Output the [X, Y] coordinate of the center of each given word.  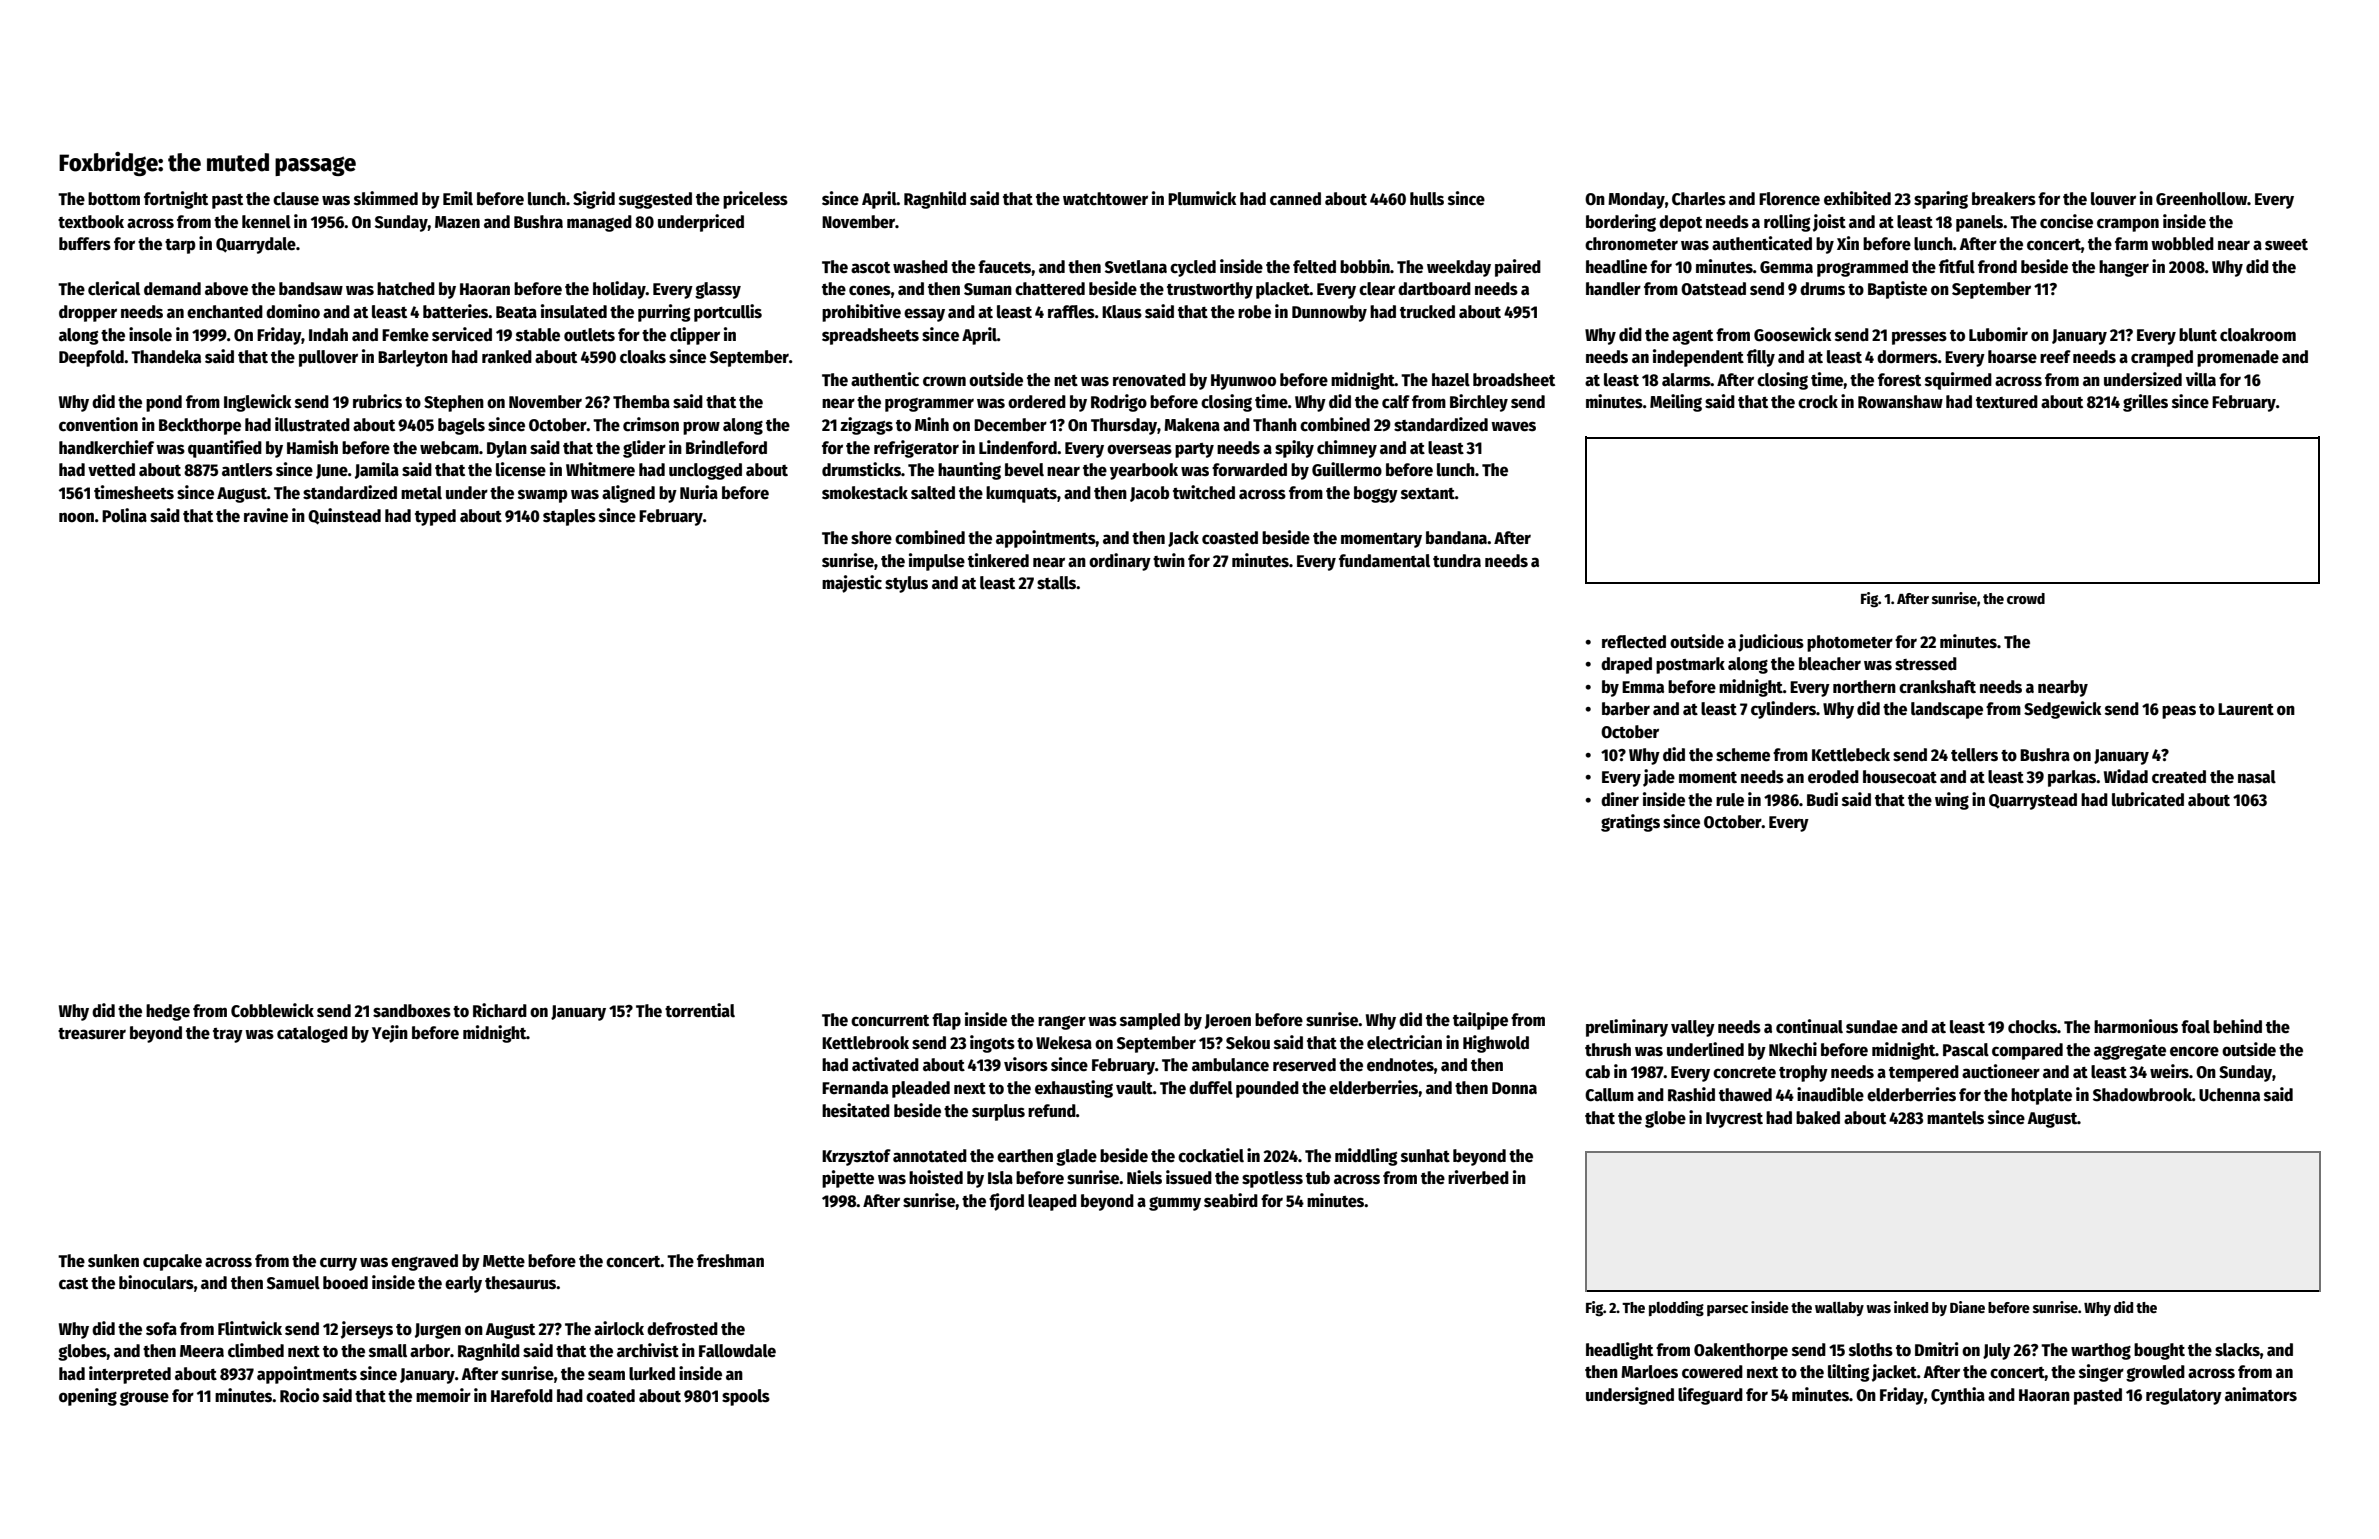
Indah [328, 335]
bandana [1456, 538]
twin [1169, 560]
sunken [113, 1261]
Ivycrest [1734, 1120]
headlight [1619, 1351]
